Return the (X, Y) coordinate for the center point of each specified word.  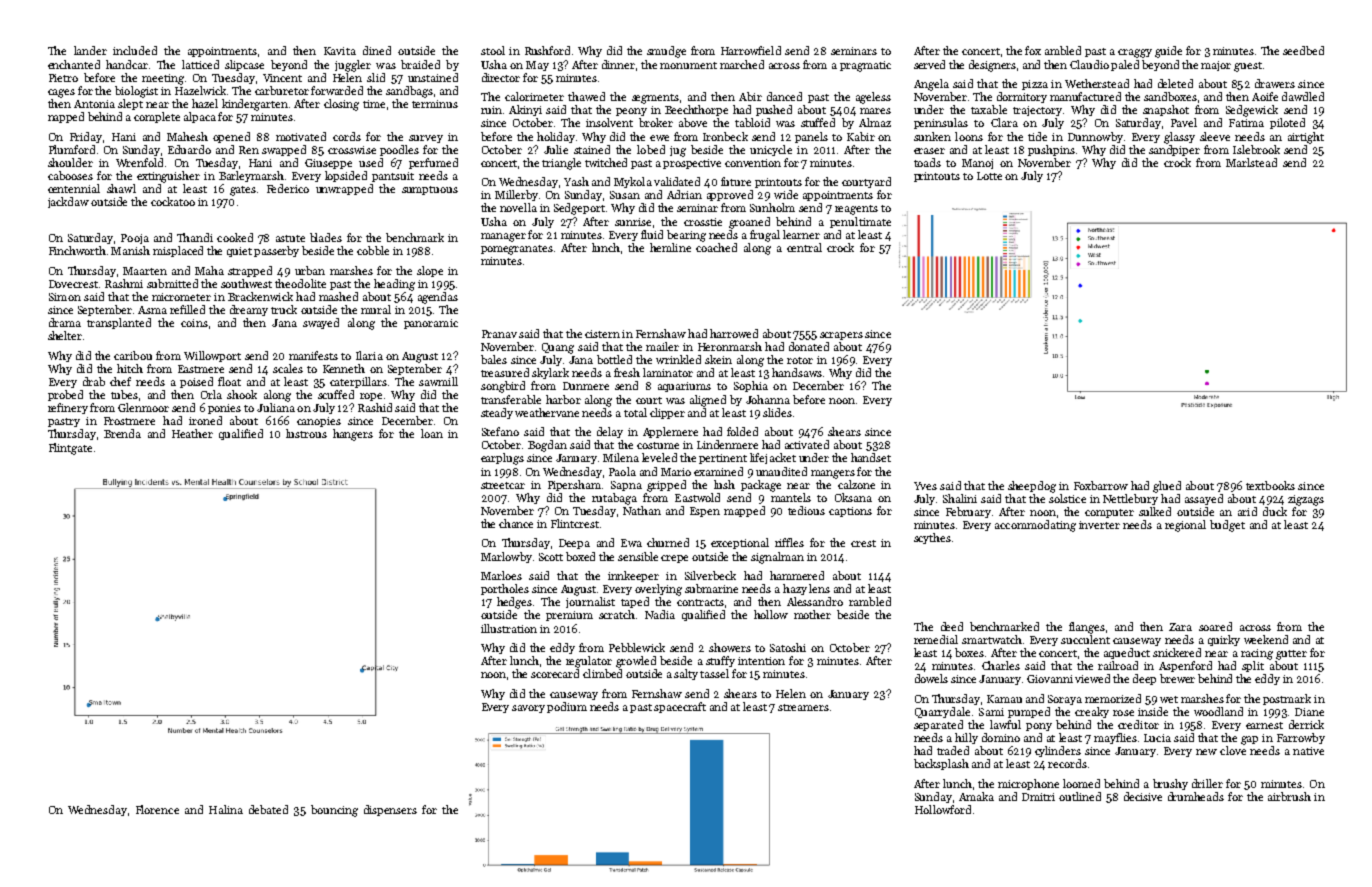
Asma (152, 310)
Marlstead (1251, 162)
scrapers (841, 336)
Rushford (547, 50)
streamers (803, 707)
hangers (353, 435)
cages (61, 93)
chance (516, 523)
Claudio (1089, 64)
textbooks (1270, 485)
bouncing (334, 811)
